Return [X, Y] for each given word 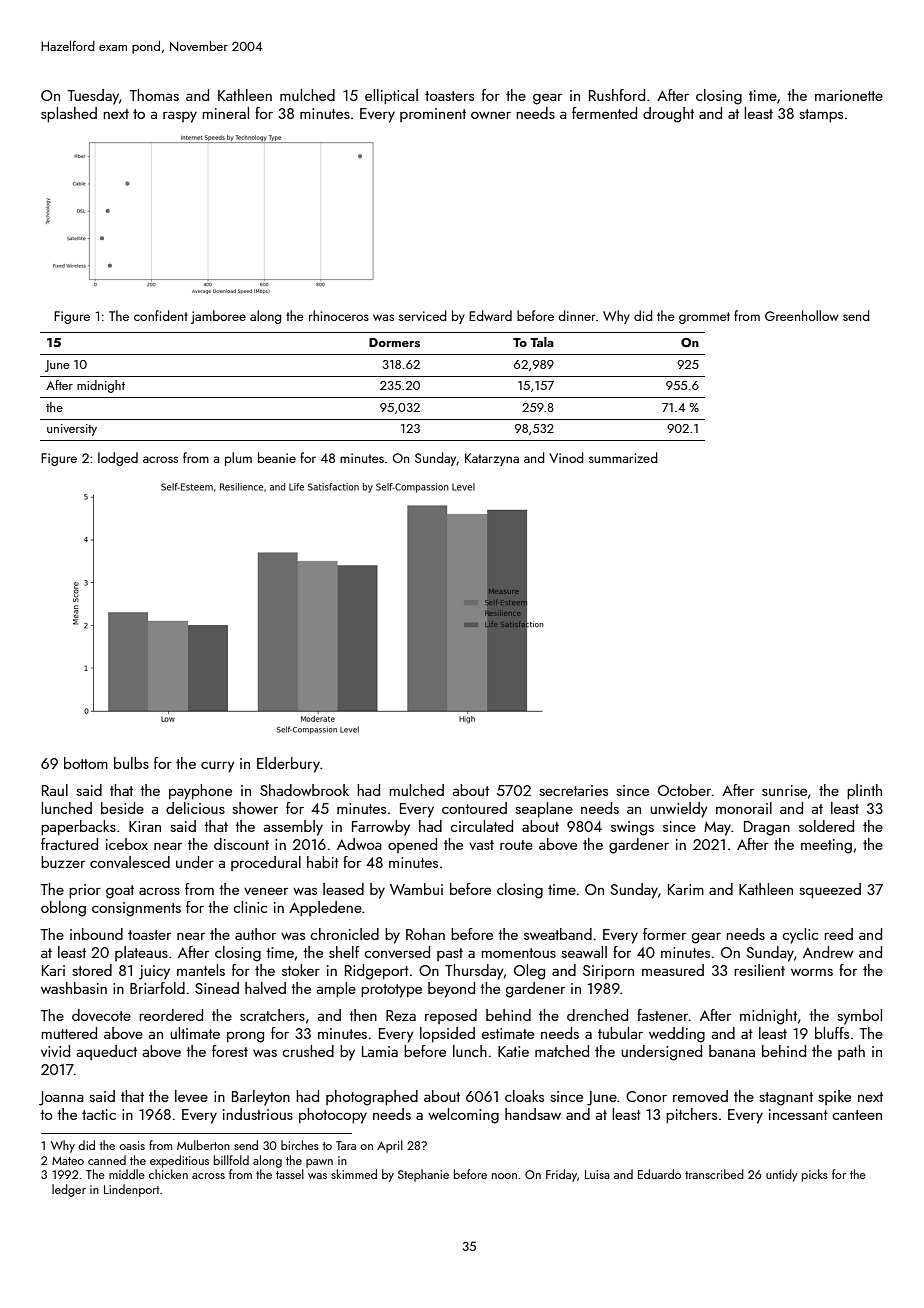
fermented [604, 113]
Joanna [61, 1098]
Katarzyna [492, 459]
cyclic [800, 936]
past [450, 954]
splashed [69, 115]
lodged [118, 459]
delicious [195, 808]
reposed [451, 1016]
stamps [821, 116]
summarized [623, 457]
